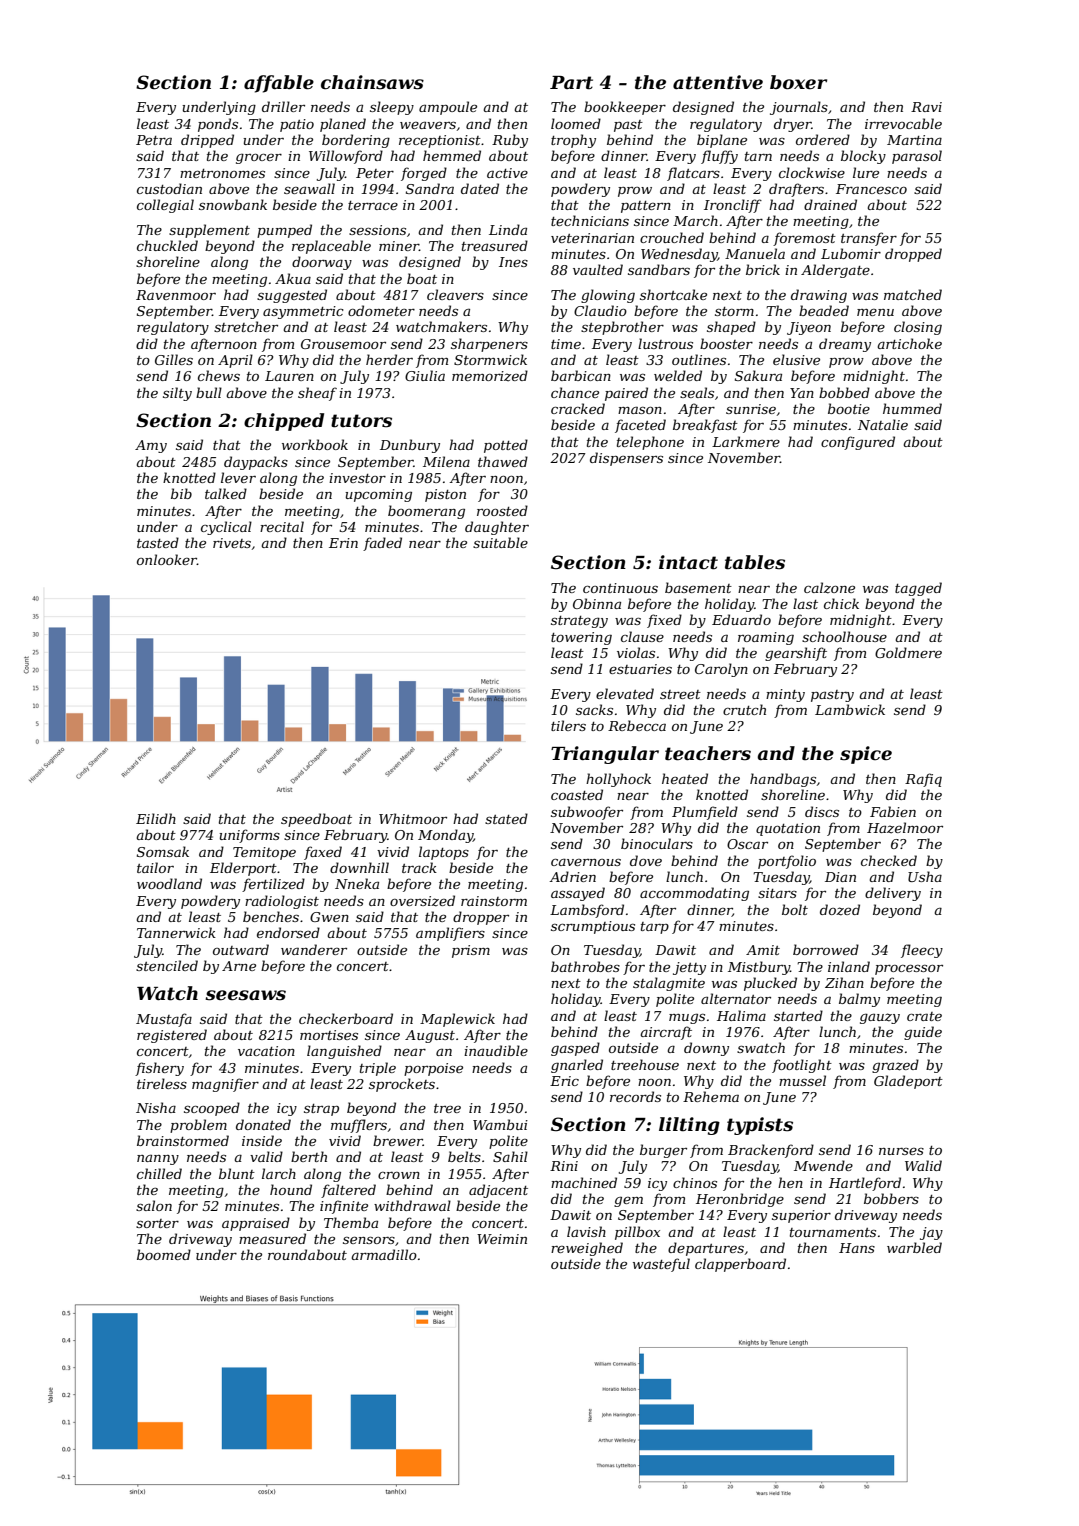 The image size is (1079, 1526). What do you see at coordinates (804, 239) in the screenshot?
I see `foremost` at bounding box center [804, 239].
